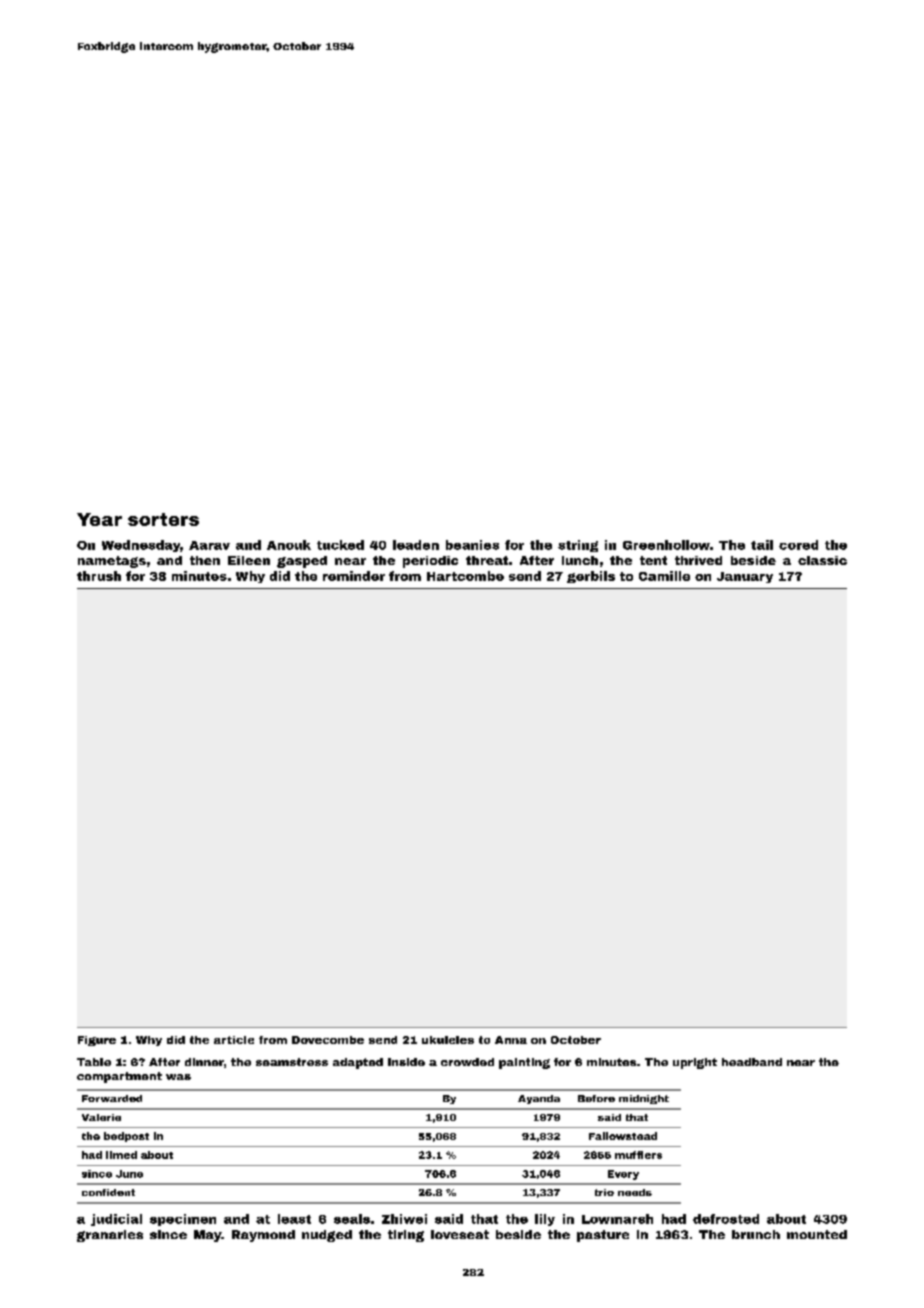 Image resolution: width=924 pixels, height=1308 pixels. I want to click on mufflers, so click(638, 1155).
